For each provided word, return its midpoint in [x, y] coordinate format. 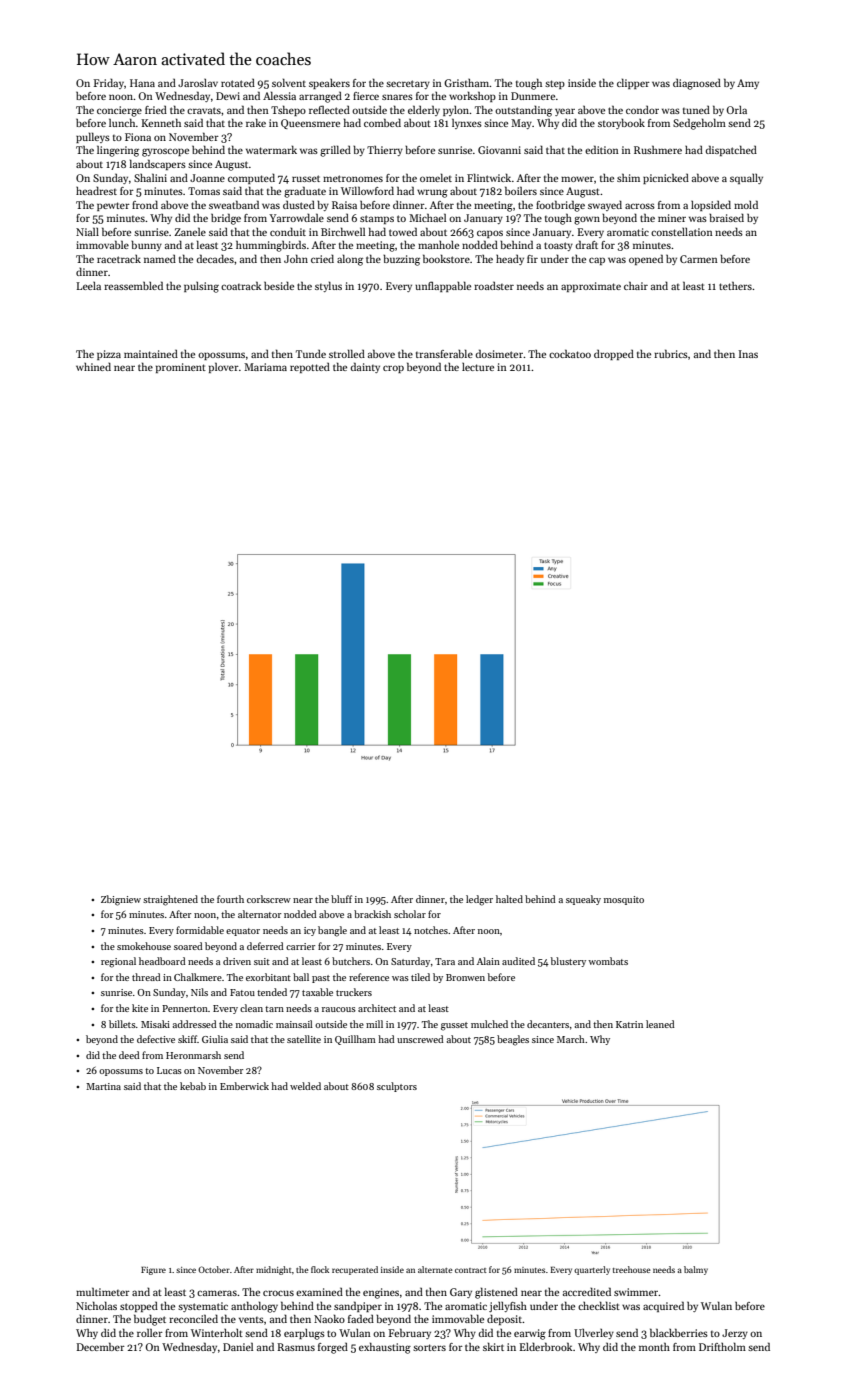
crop [393, 369]
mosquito [624, 900]
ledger [479, 900]
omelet [436, 177]
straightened [170, 900]
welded [305, 1086]
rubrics [671, 353]
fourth [230, 899]
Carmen [699, 259]
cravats [204, 110]
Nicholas [96, 1305]
